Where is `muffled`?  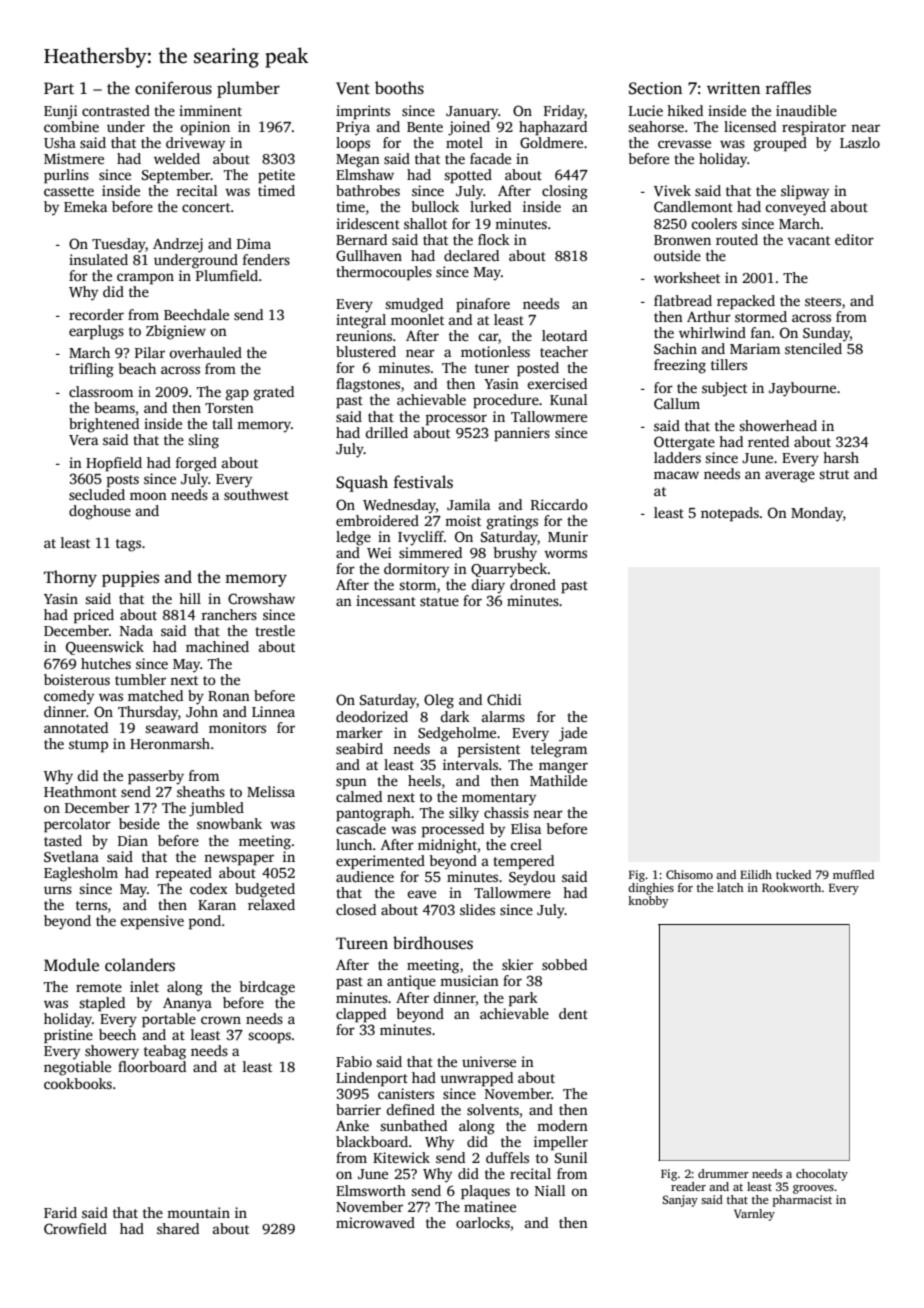
muffled is located at coordinates (853, 874).
